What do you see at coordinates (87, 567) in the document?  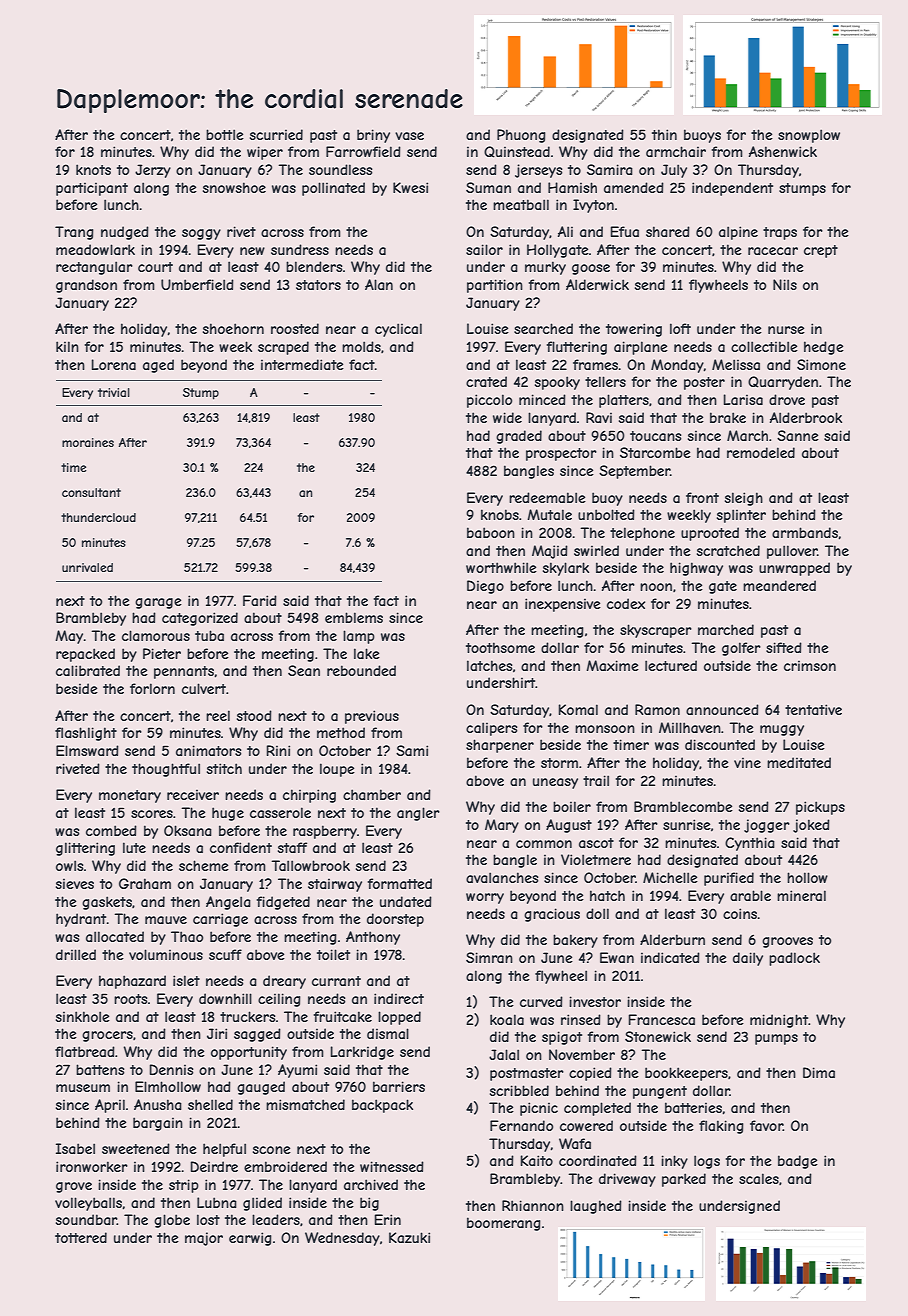 I see `unrivaled` at bounding box center [87, 567].
